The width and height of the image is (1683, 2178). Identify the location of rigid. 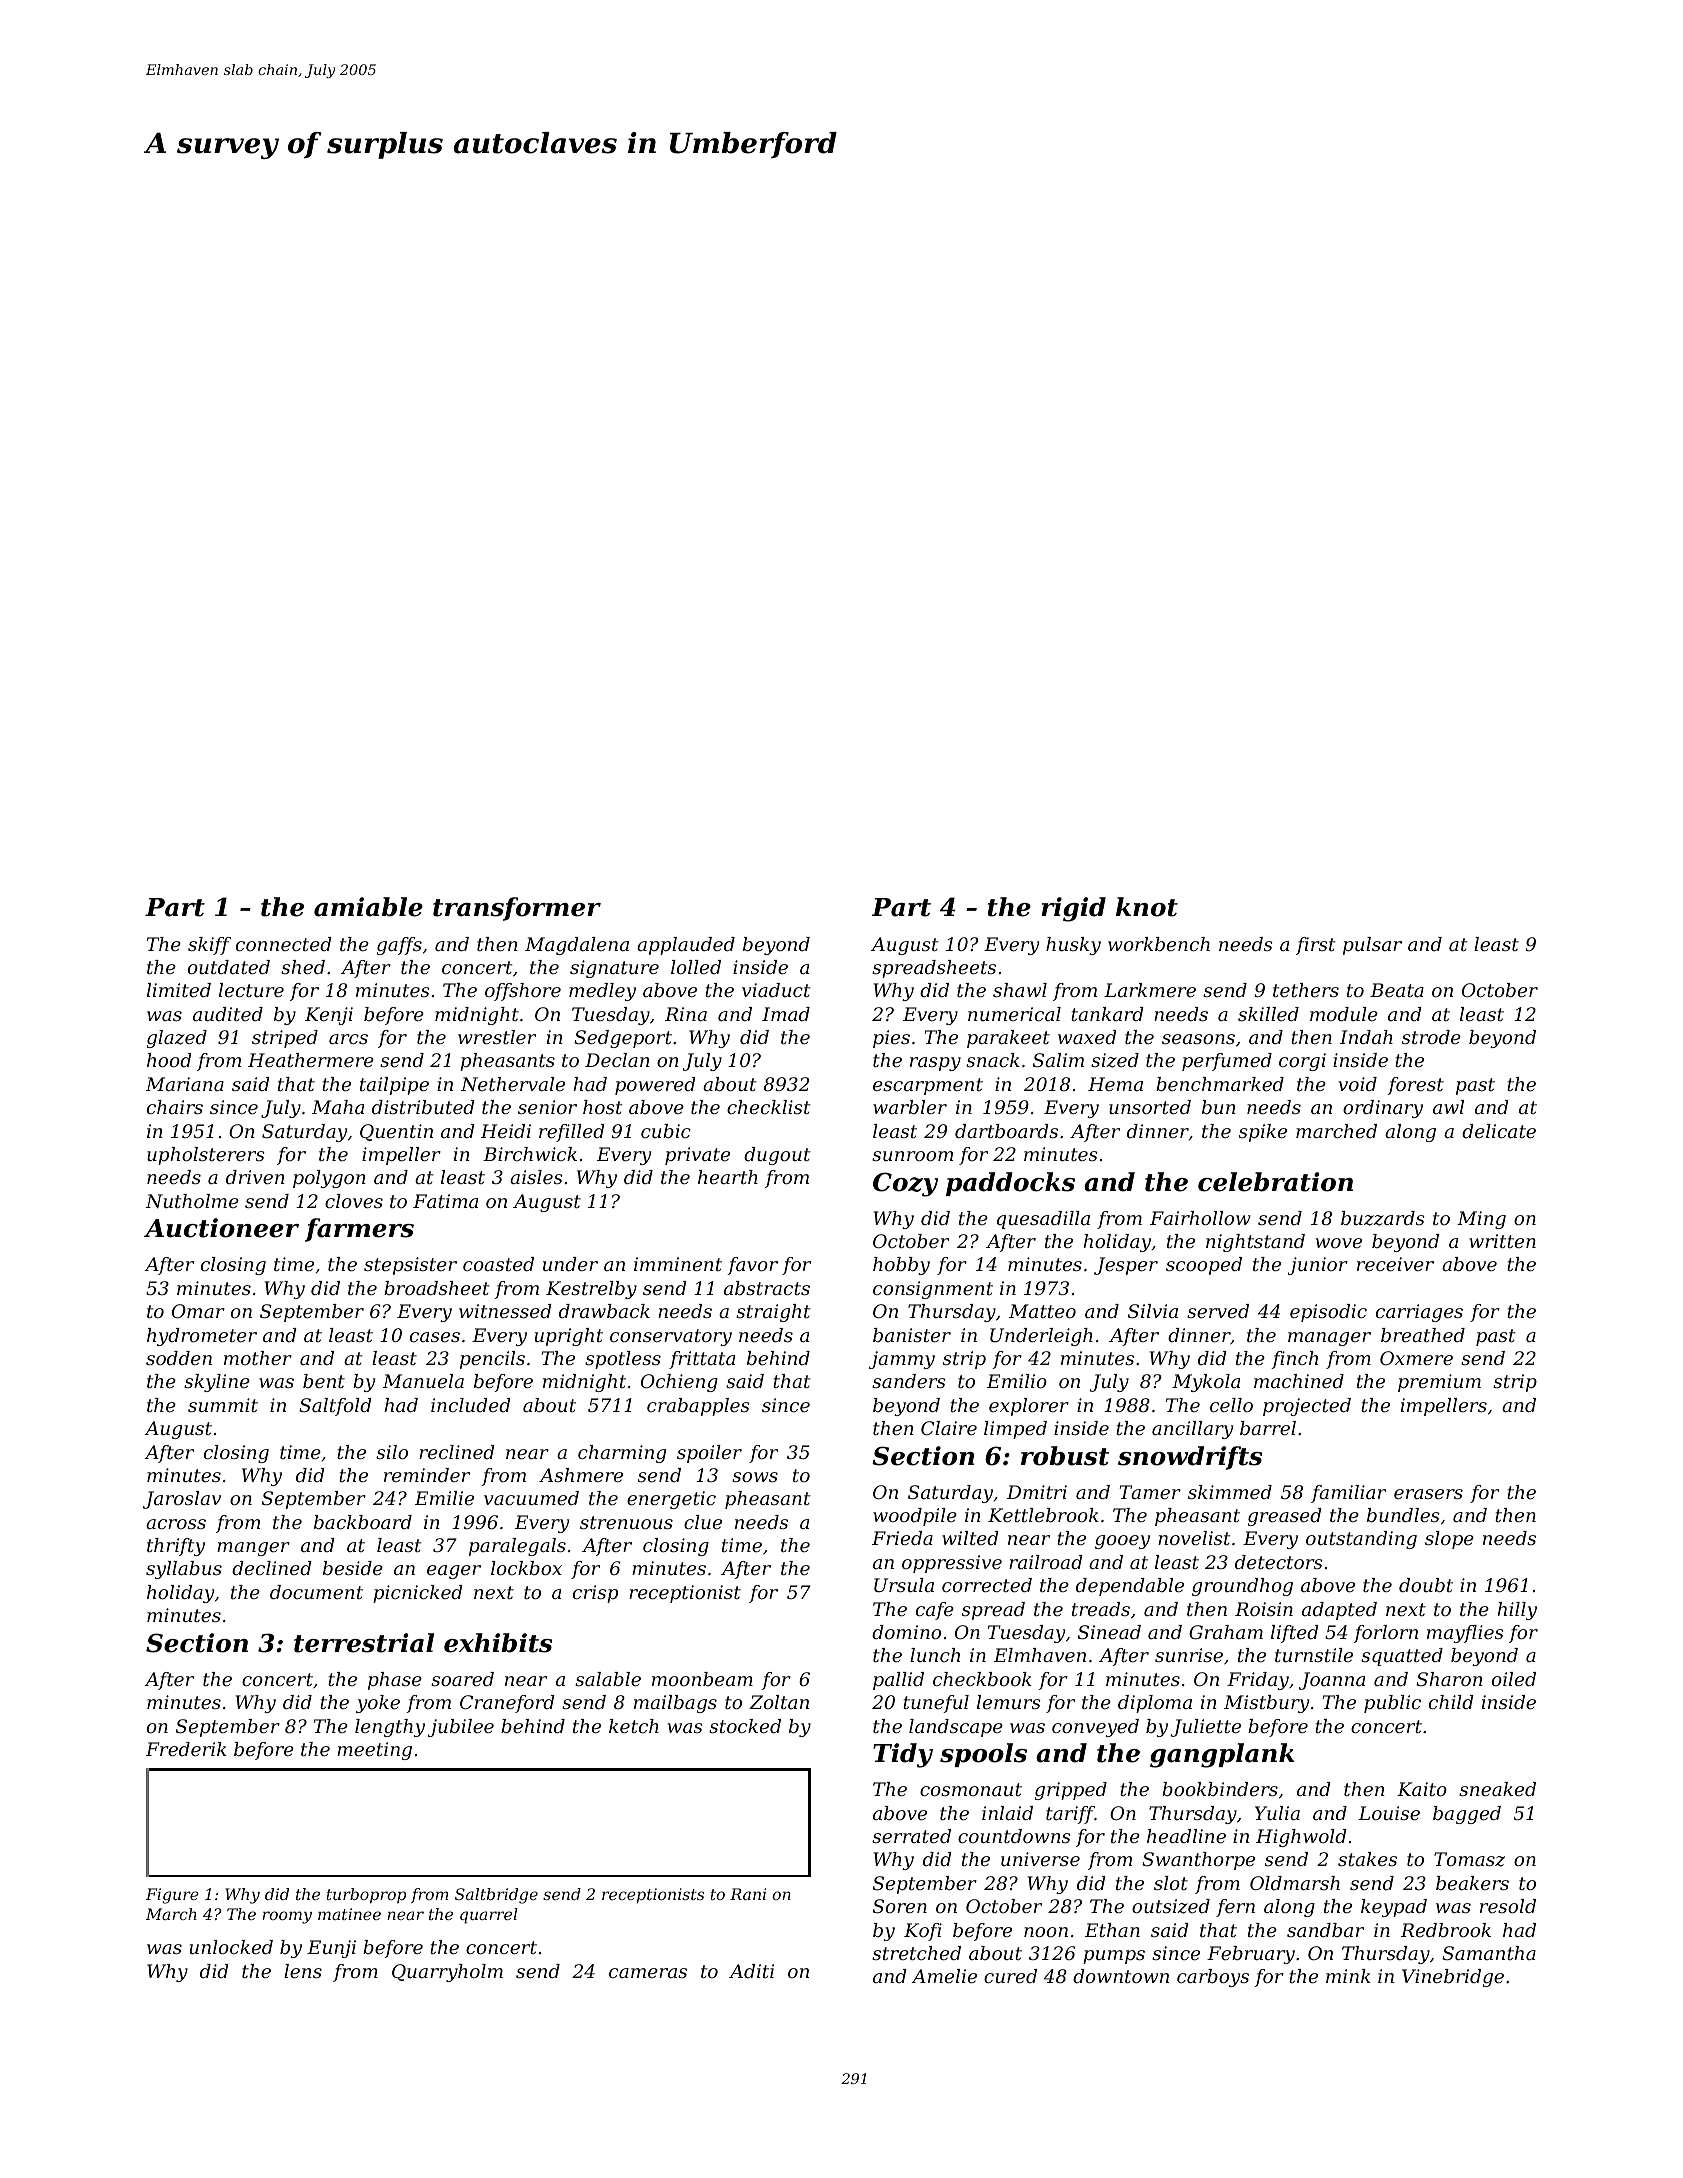
(1073, 909).
